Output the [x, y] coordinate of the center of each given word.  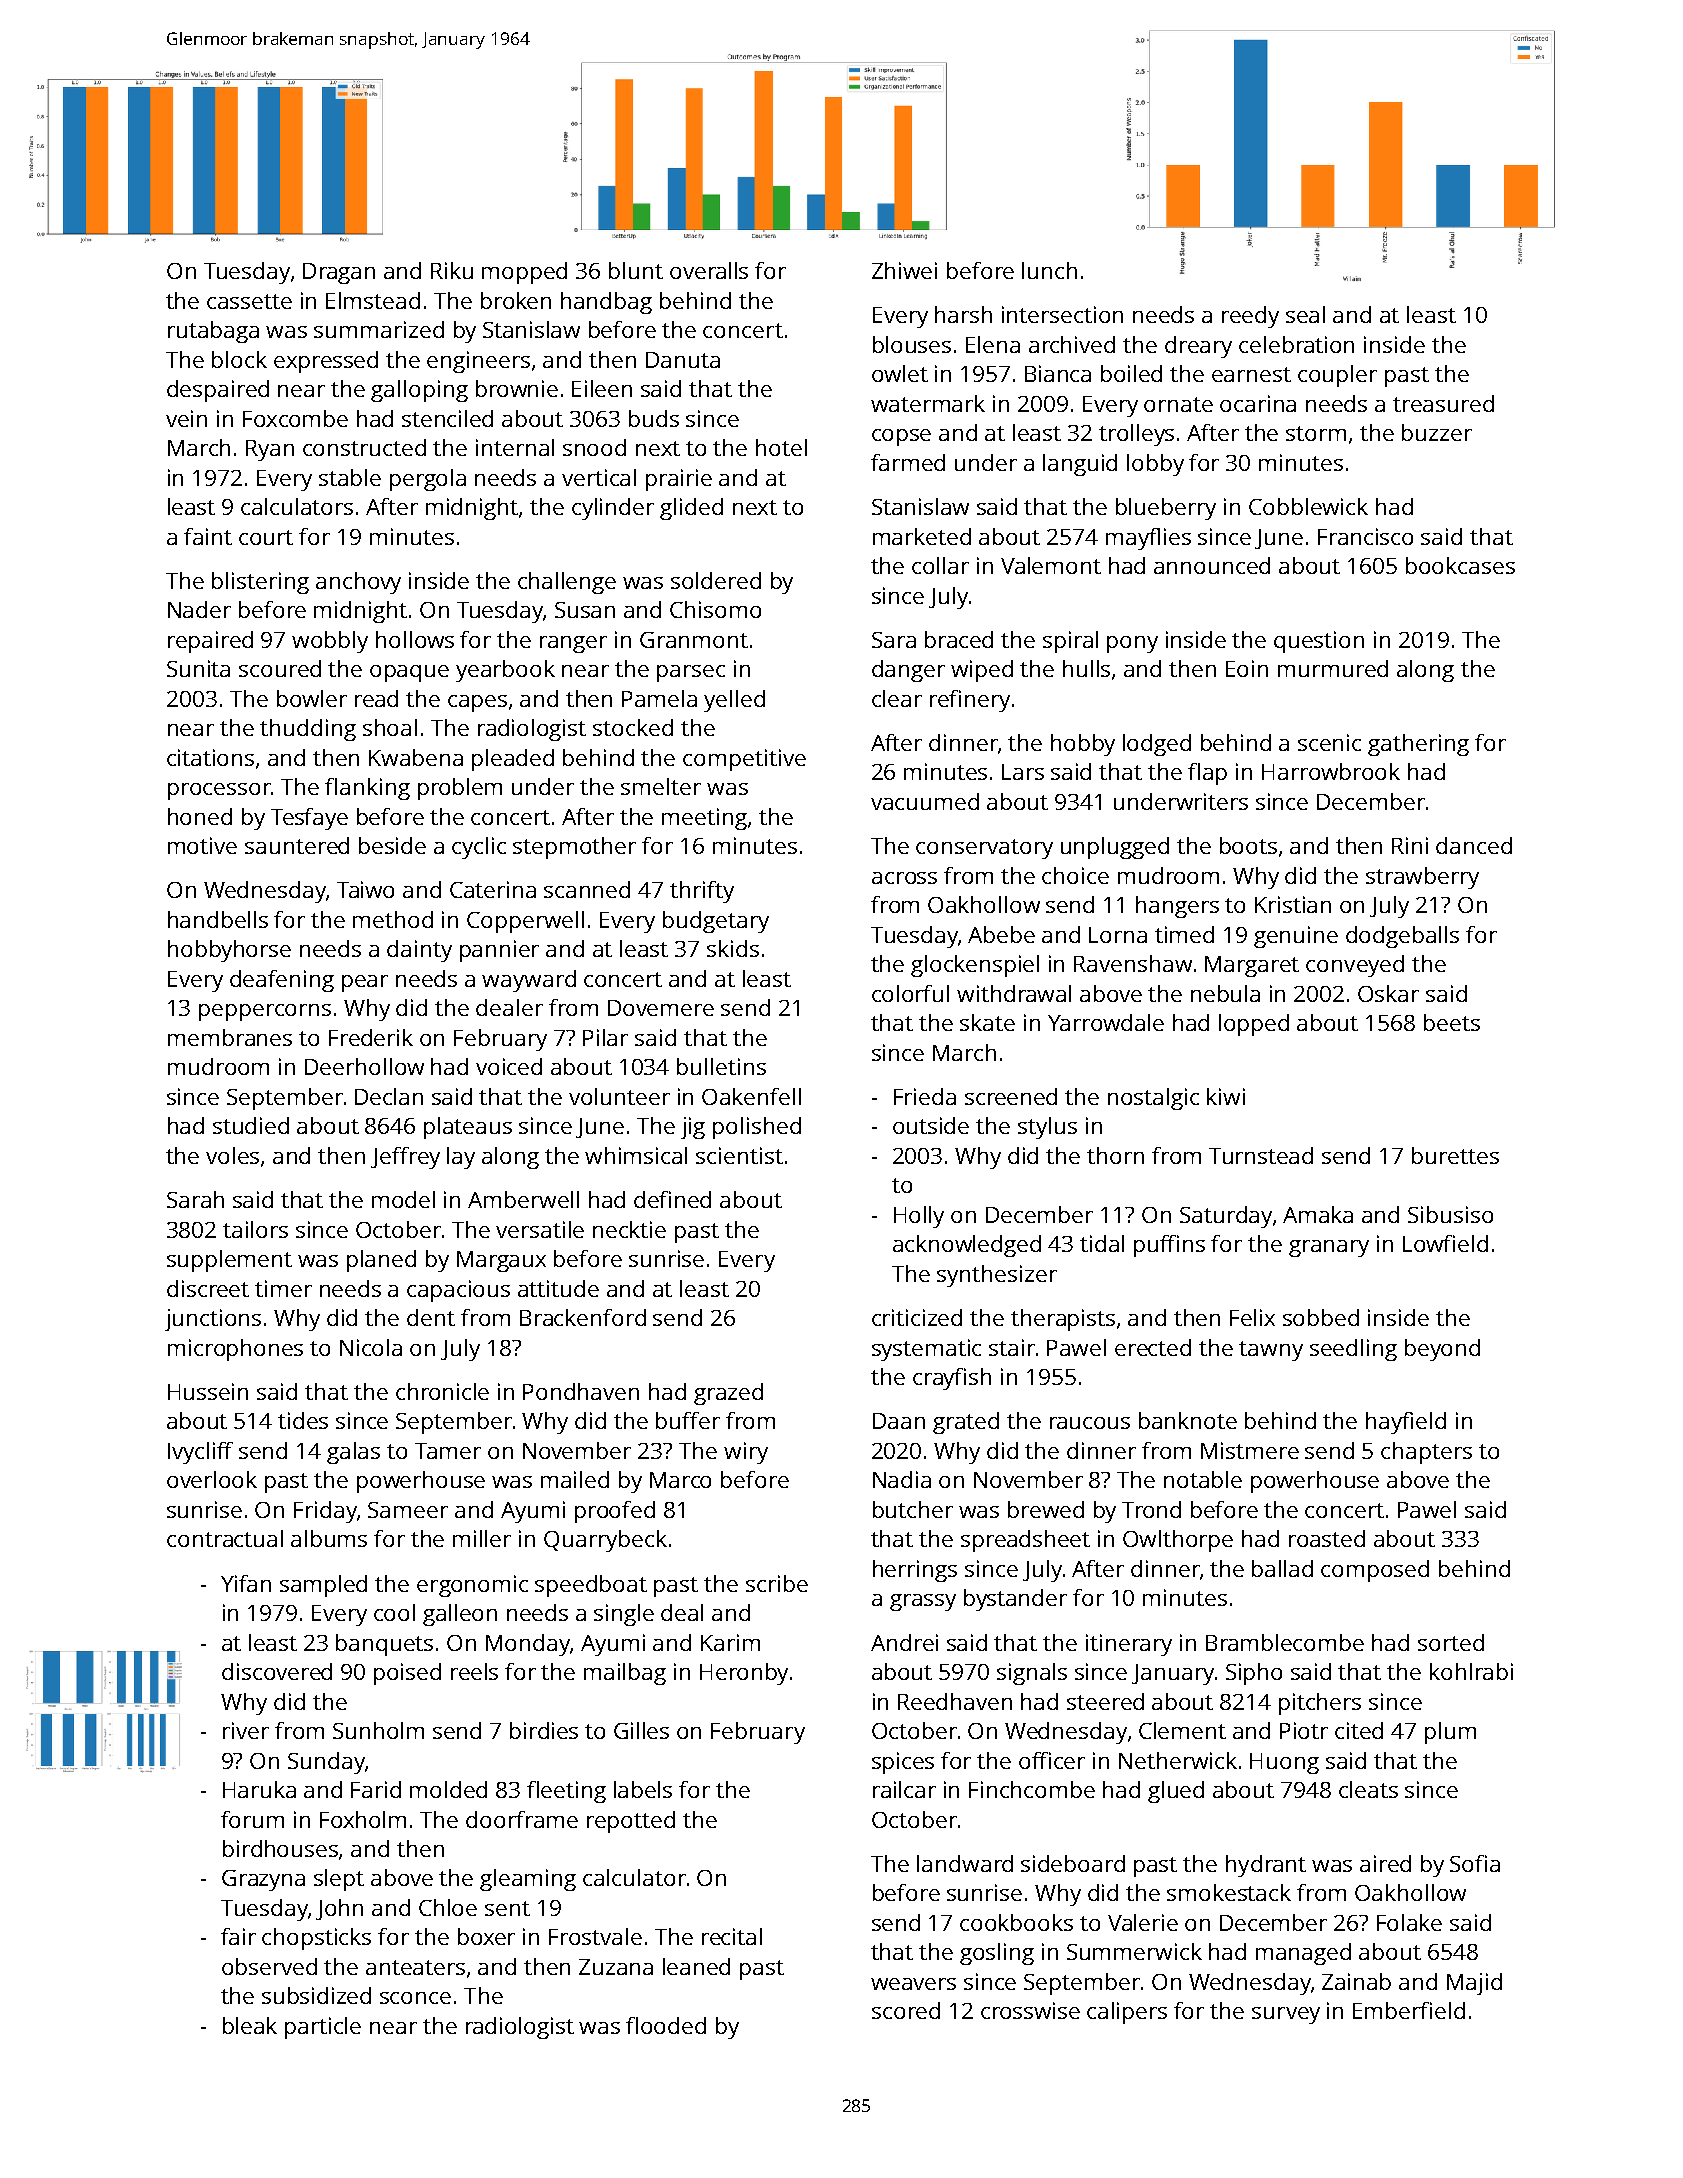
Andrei [904, 1642]
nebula [1225, 993]
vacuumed [925, 801]
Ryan [270, 450]
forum [252, 1819]
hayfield [1406, 1423]
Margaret [1252, 966]
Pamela [659, 698]
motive [202, 845]
